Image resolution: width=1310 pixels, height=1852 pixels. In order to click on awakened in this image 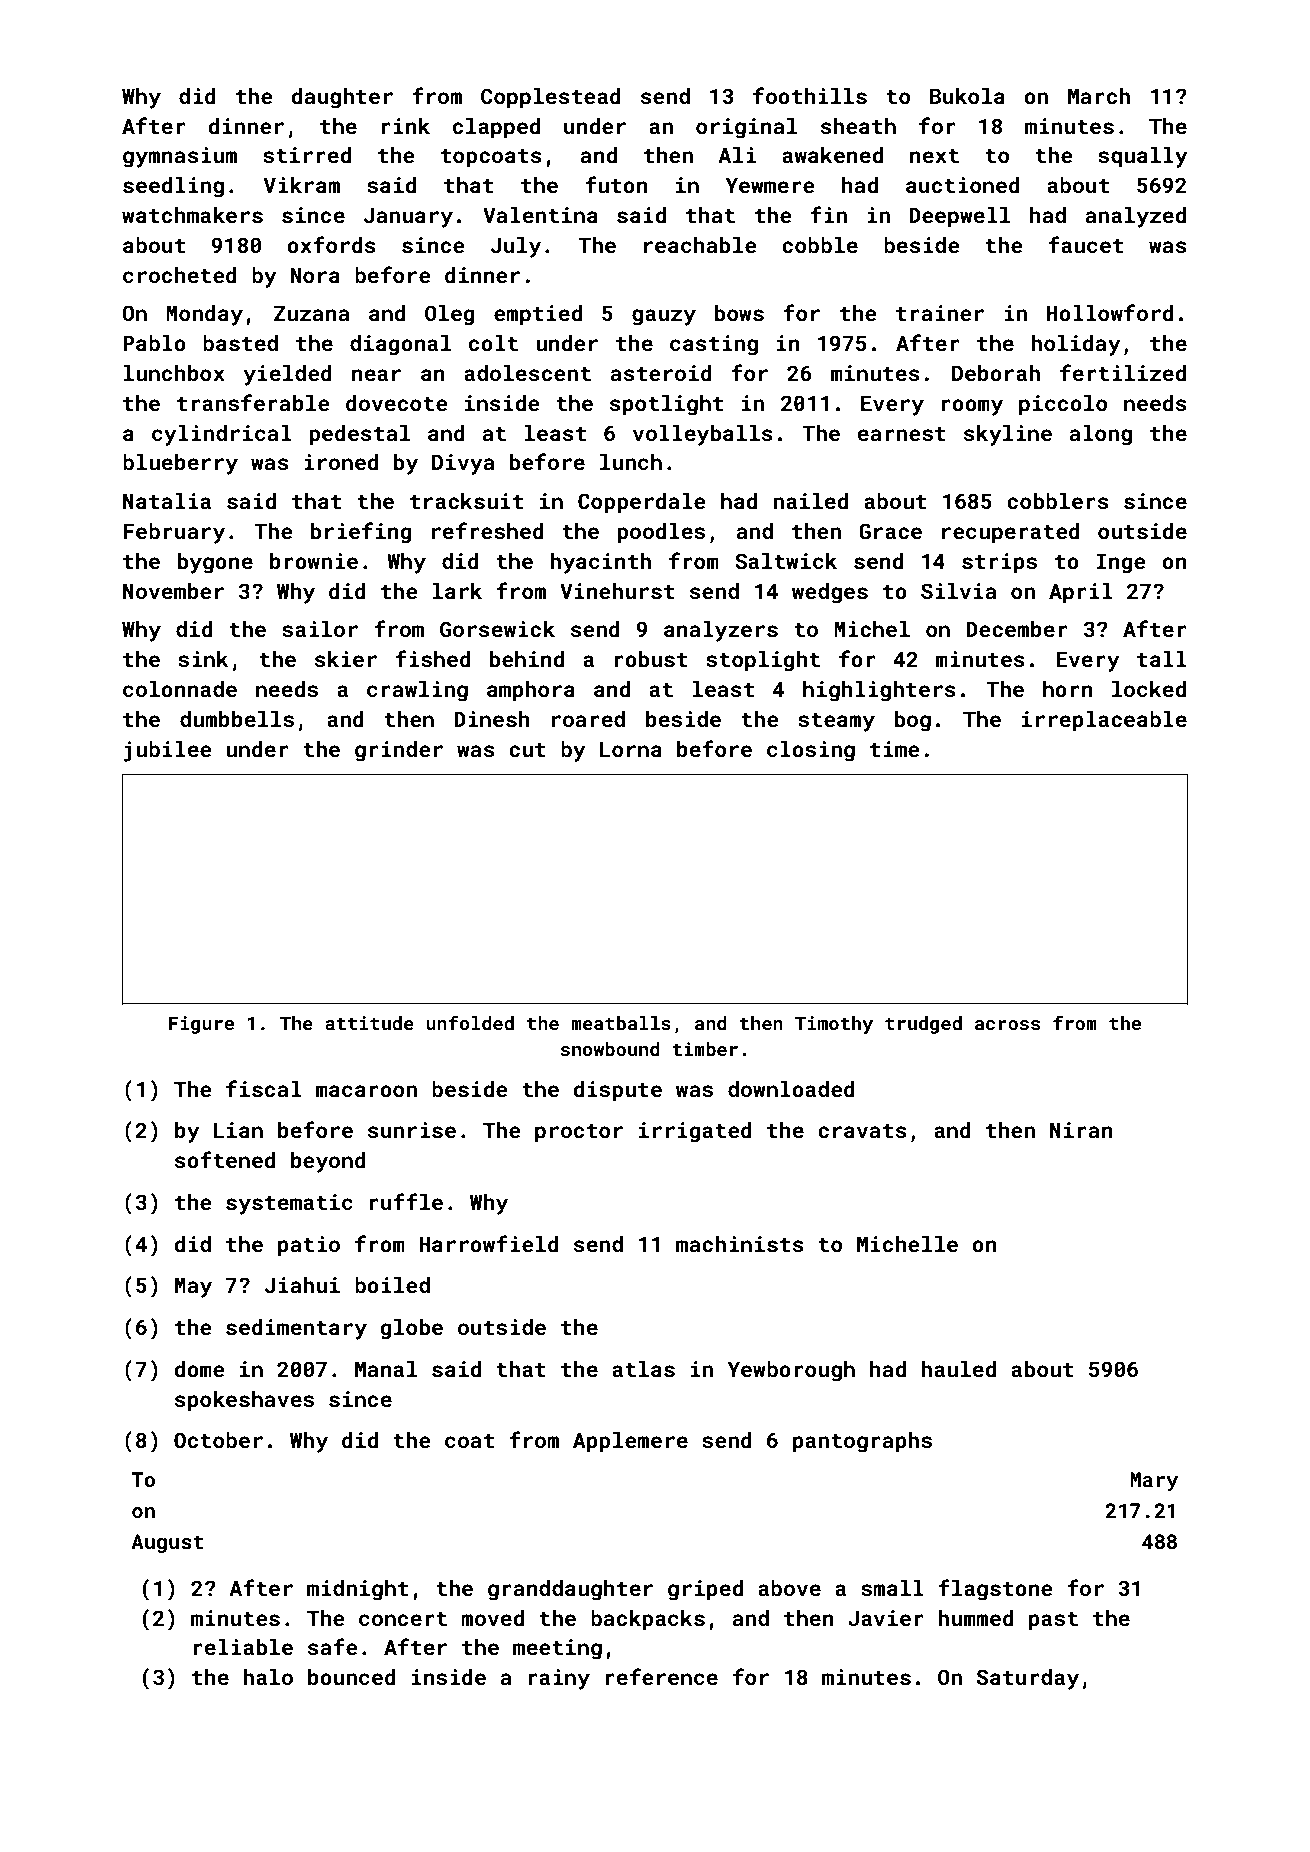, I will do `click(832, 155)`.
